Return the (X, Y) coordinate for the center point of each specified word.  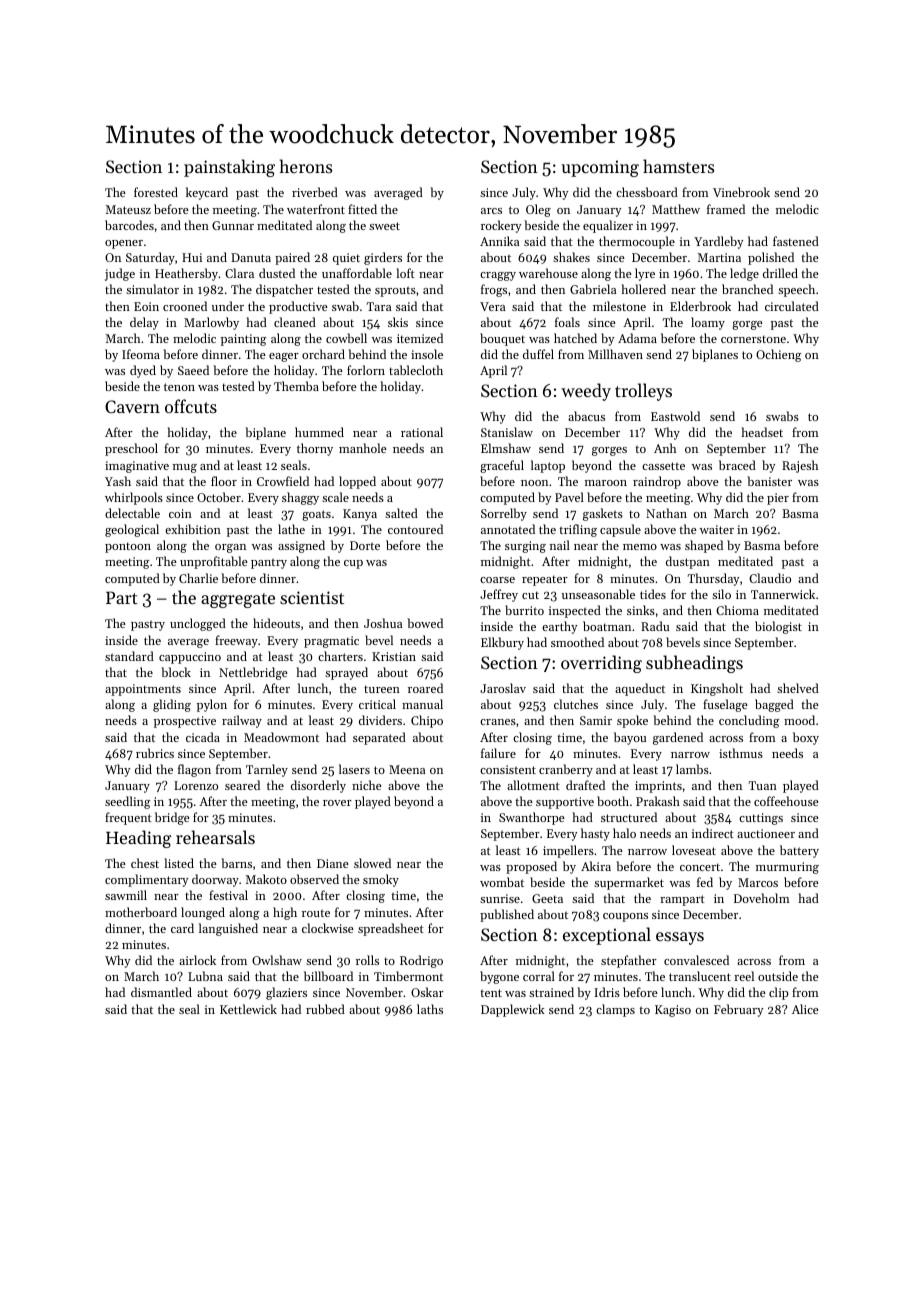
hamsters (678, 166)
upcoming (600, 168)
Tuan (763, 785)
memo (640, 547)
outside (778, 976)
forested (156, 192)
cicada (203, 737)
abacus (586, 416)
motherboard (141, 912)
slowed (372, 863)
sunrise (500, 898)
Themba (296, 386)
